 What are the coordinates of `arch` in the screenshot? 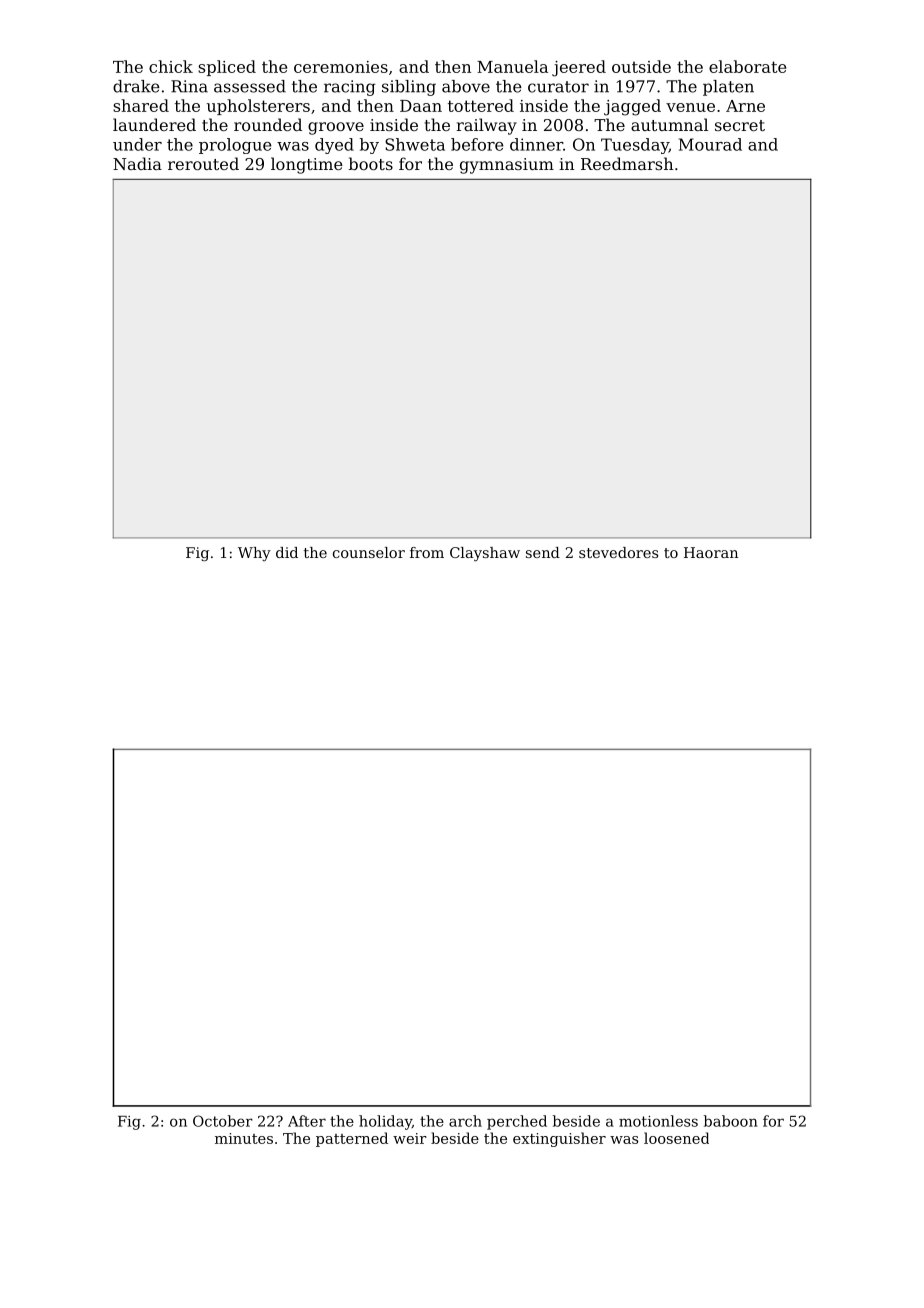 It's located at (465, 1121).
